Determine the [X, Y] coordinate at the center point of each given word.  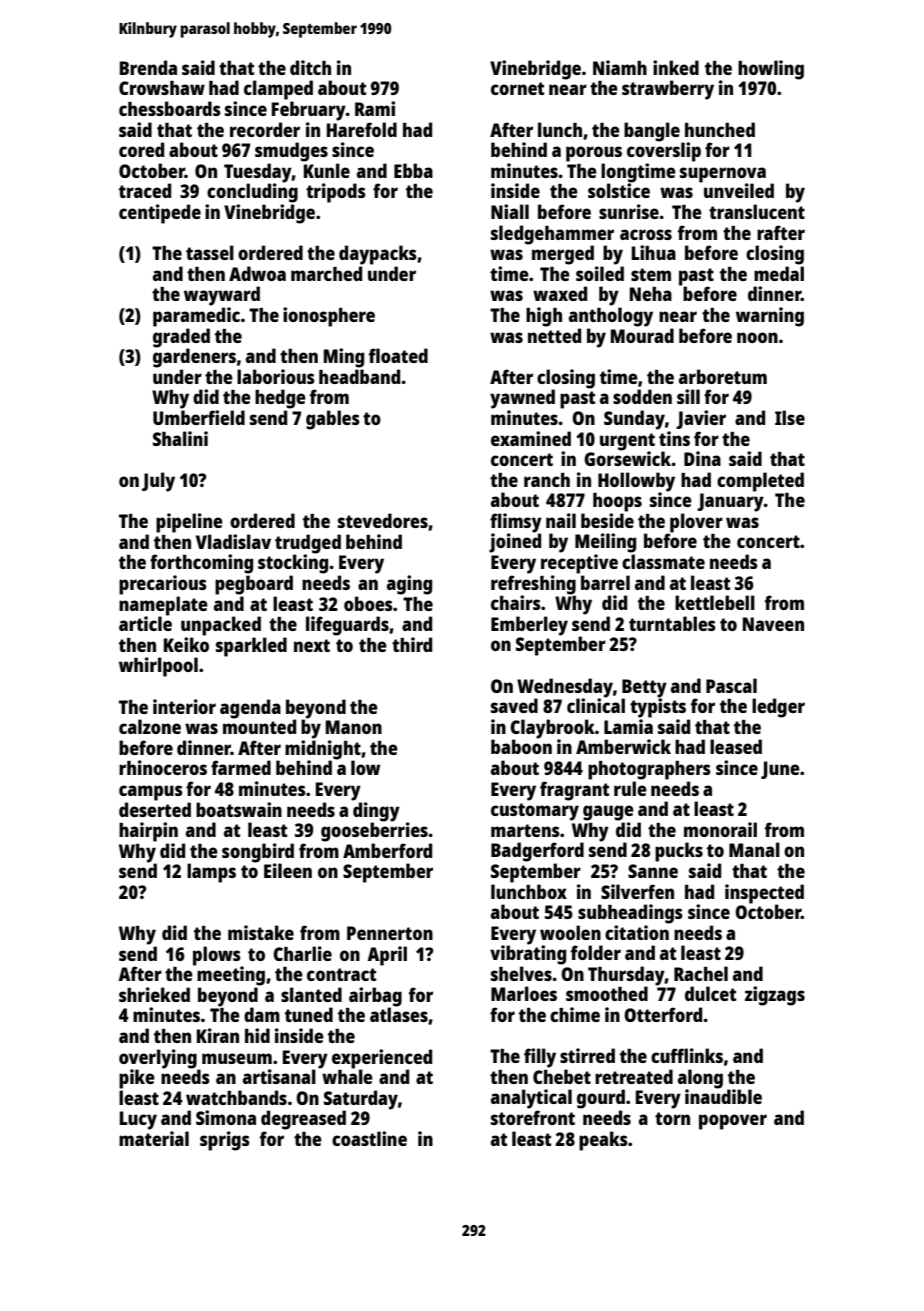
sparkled [251, 647]
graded [181, 338]
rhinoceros [163, 767]
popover [733, 1122]
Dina [702, 458]
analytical [531, 1099]
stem [651, 274]
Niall [510, 211]
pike [137, 1079]
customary [535, 812]
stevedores [383, 520]
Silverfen [637, 891]
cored [141, 149]
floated [398, 355]
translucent [757, 211]
